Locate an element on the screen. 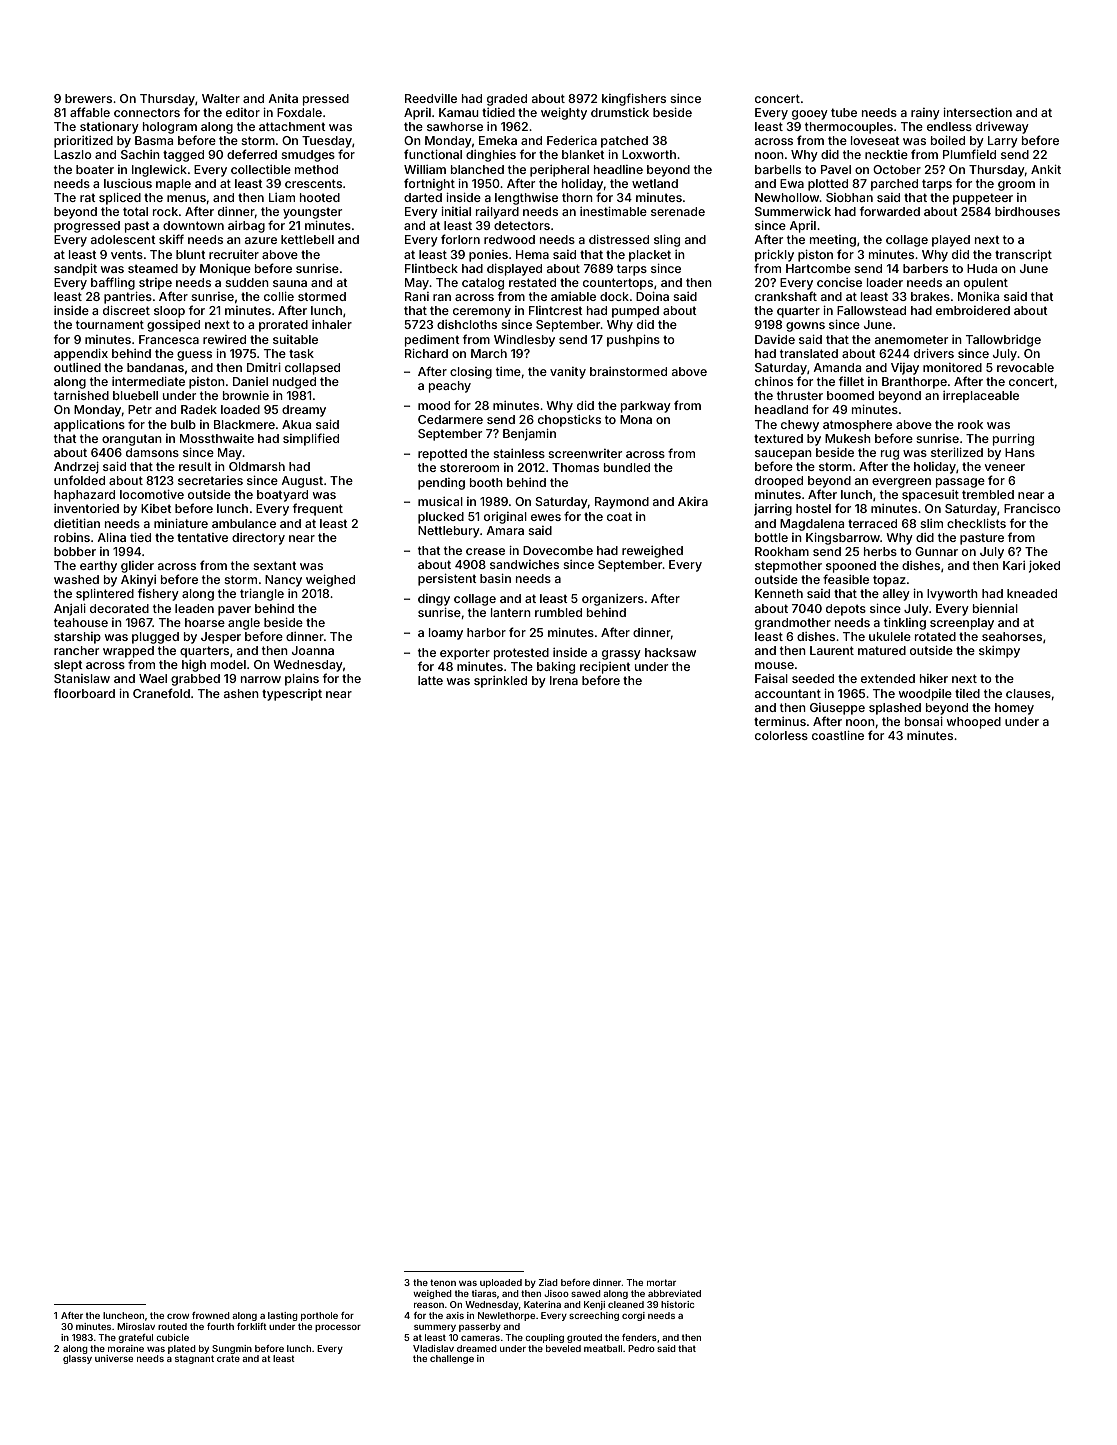 This screenshot has width=1117, height=1445. Andrzej is located at coordinates (76, 468).
